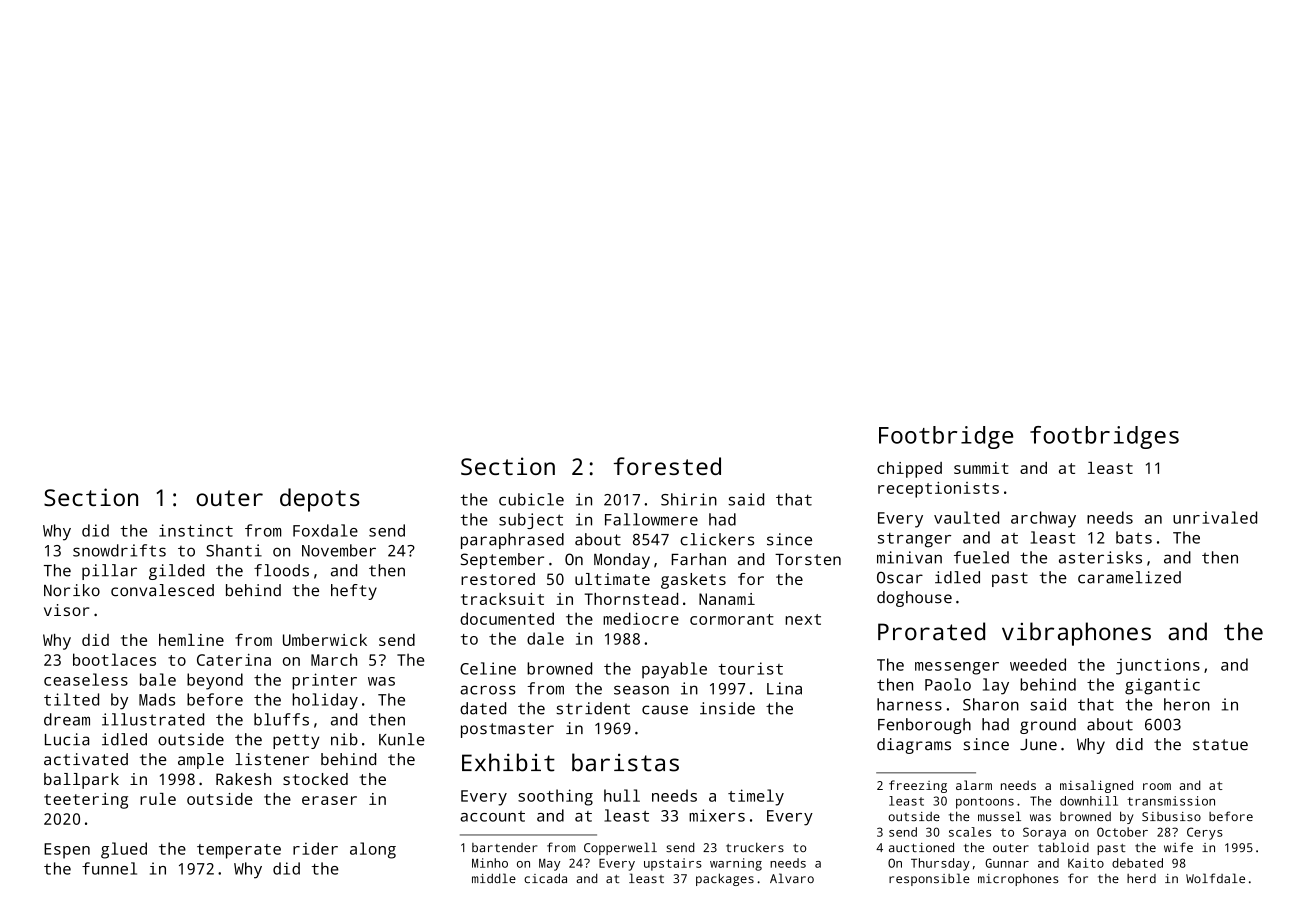  Describe the element at coordinates (981, 468) in the screenshot. I see `summit` at that location.
